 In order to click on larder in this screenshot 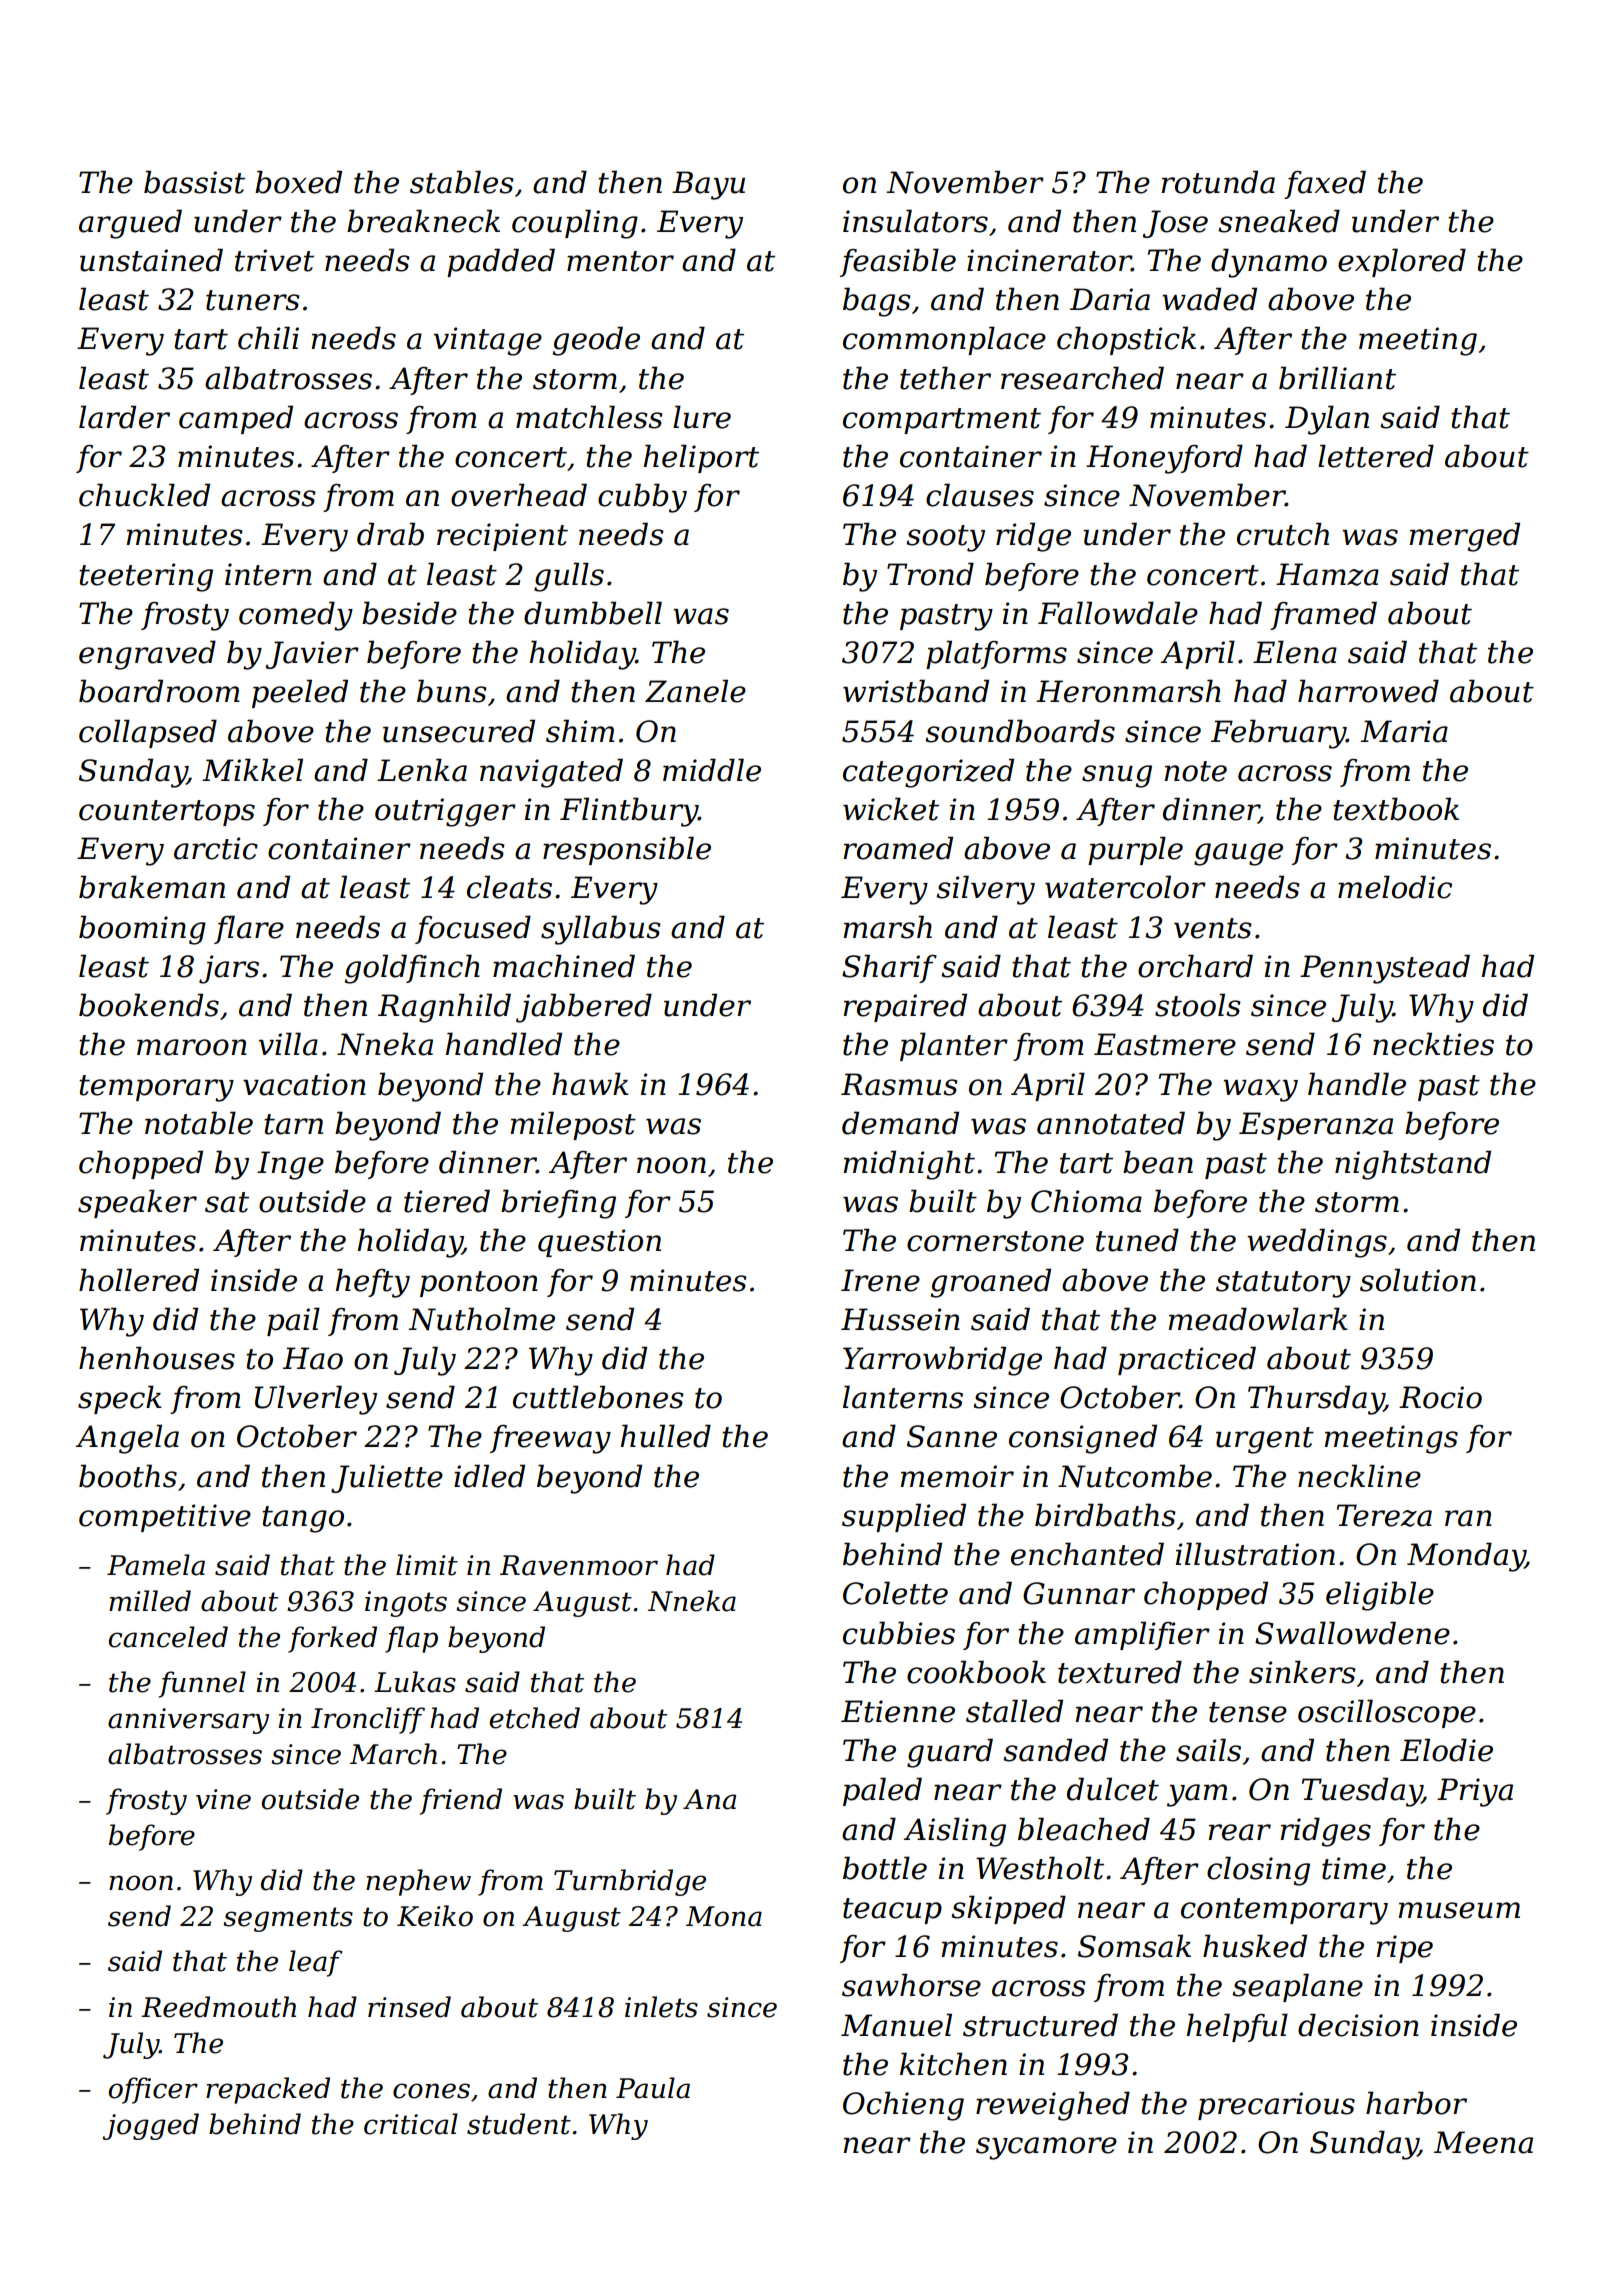, I will do `click(124, 417)`.
